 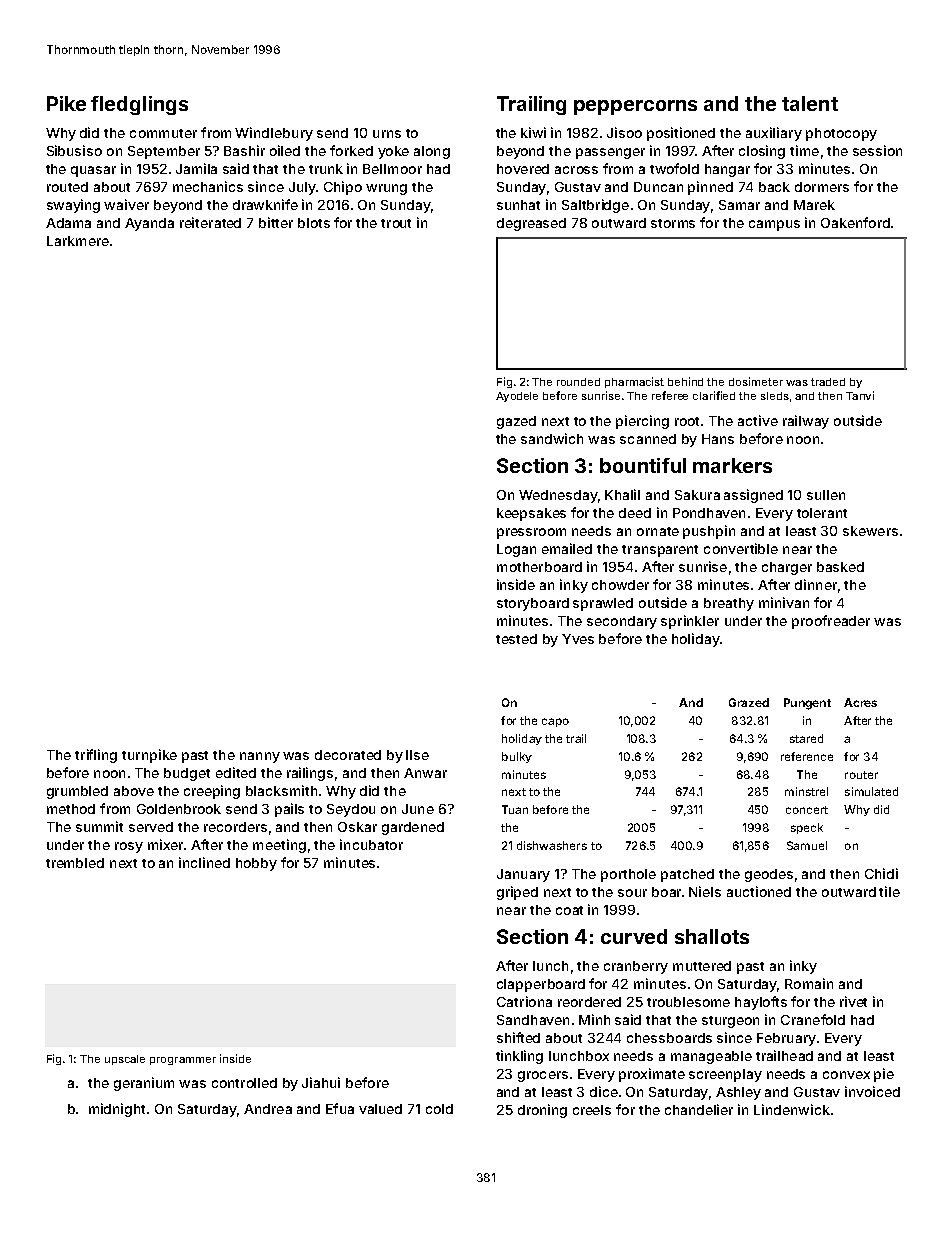 What do you see at coordinates (687, 875) in the screenshot?
I see `patched` at bounding box center [687, 875].
